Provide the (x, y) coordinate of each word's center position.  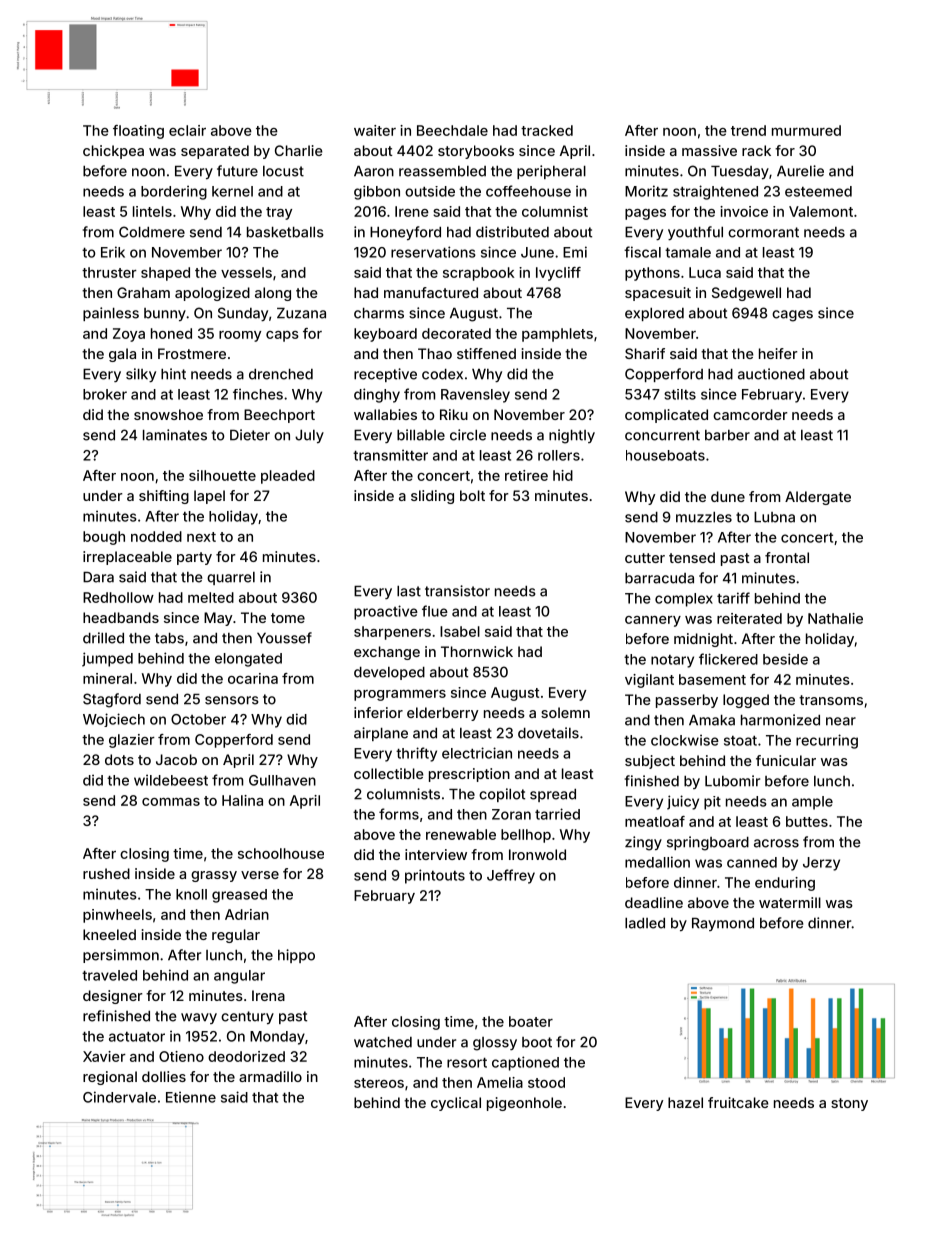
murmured (806, 130)
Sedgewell (746, 294)
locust (283, 171)
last (409, 591)
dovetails (548, 733)
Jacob (176, 759)
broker (105, 394)
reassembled (442, 171)
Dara (98, 577)
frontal (787, 557)
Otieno (181, 1056)
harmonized (780, 720)
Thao (435, 353)
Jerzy (821, 864)
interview (436, 854)
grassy (214, 876)
